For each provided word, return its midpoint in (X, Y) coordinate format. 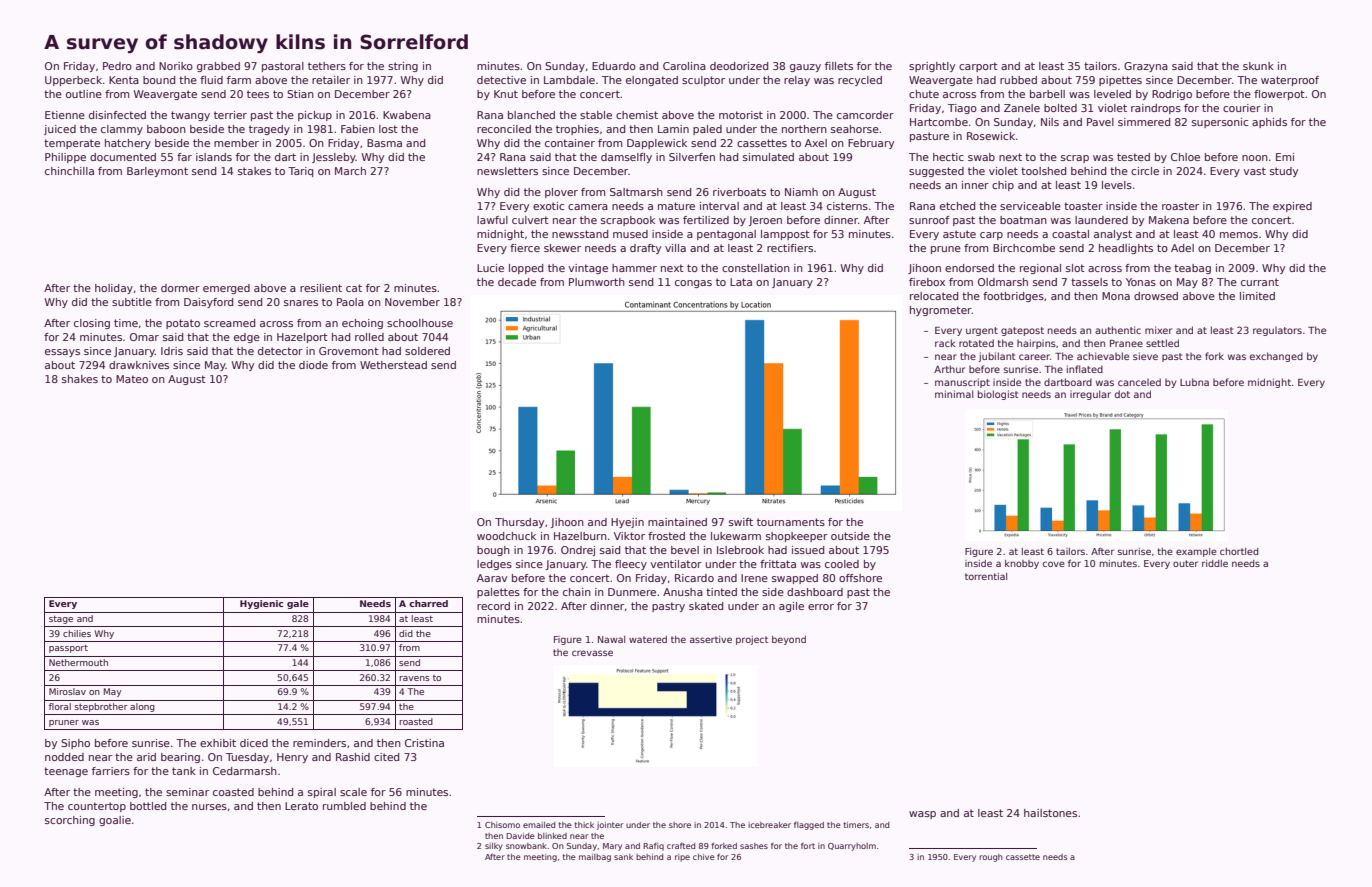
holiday (114, 289)
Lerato (301, 806)
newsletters (507, 171)
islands (214, 157)
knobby (1022, 564)
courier (1242, 108)
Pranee (1126, 343)
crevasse (592, 653)
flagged (809, 826)
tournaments (791, 522)
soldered (427, 351)
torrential (986, 576)
